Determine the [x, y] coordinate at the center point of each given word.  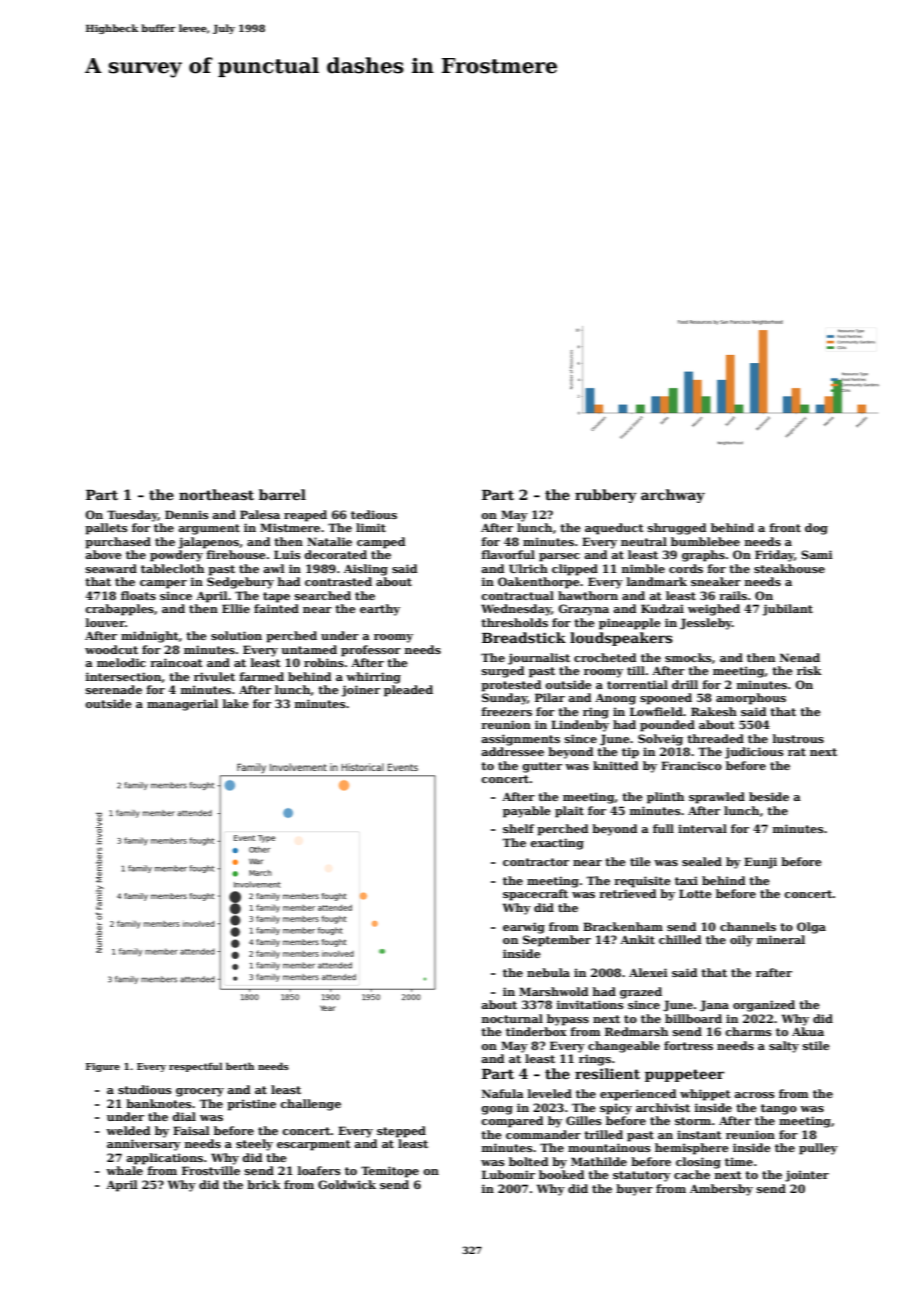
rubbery [606, 496]
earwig [524, 928]
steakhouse [789, 568]
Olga [811, 928]
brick [264, 1184]
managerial [182, 705]
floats [138, 595]
